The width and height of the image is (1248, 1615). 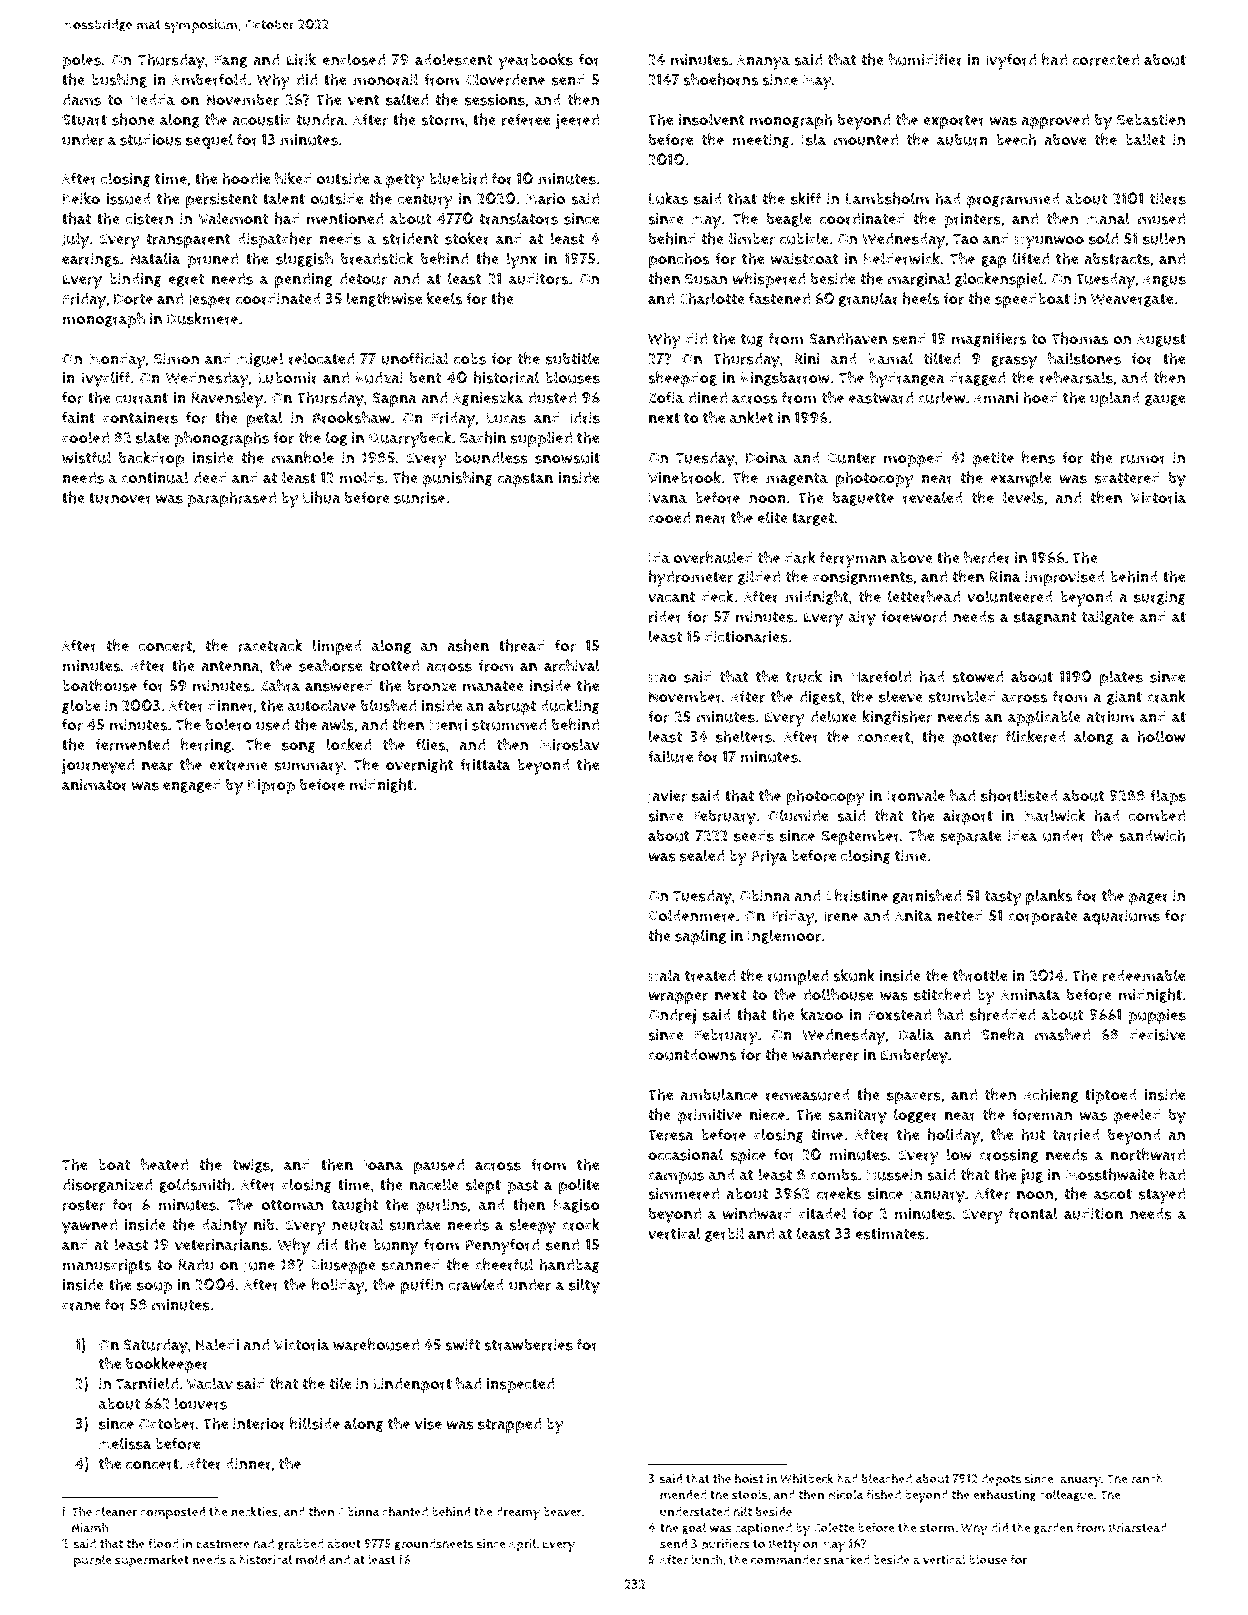 I want to click on past, so click(x=522, y=1187).
